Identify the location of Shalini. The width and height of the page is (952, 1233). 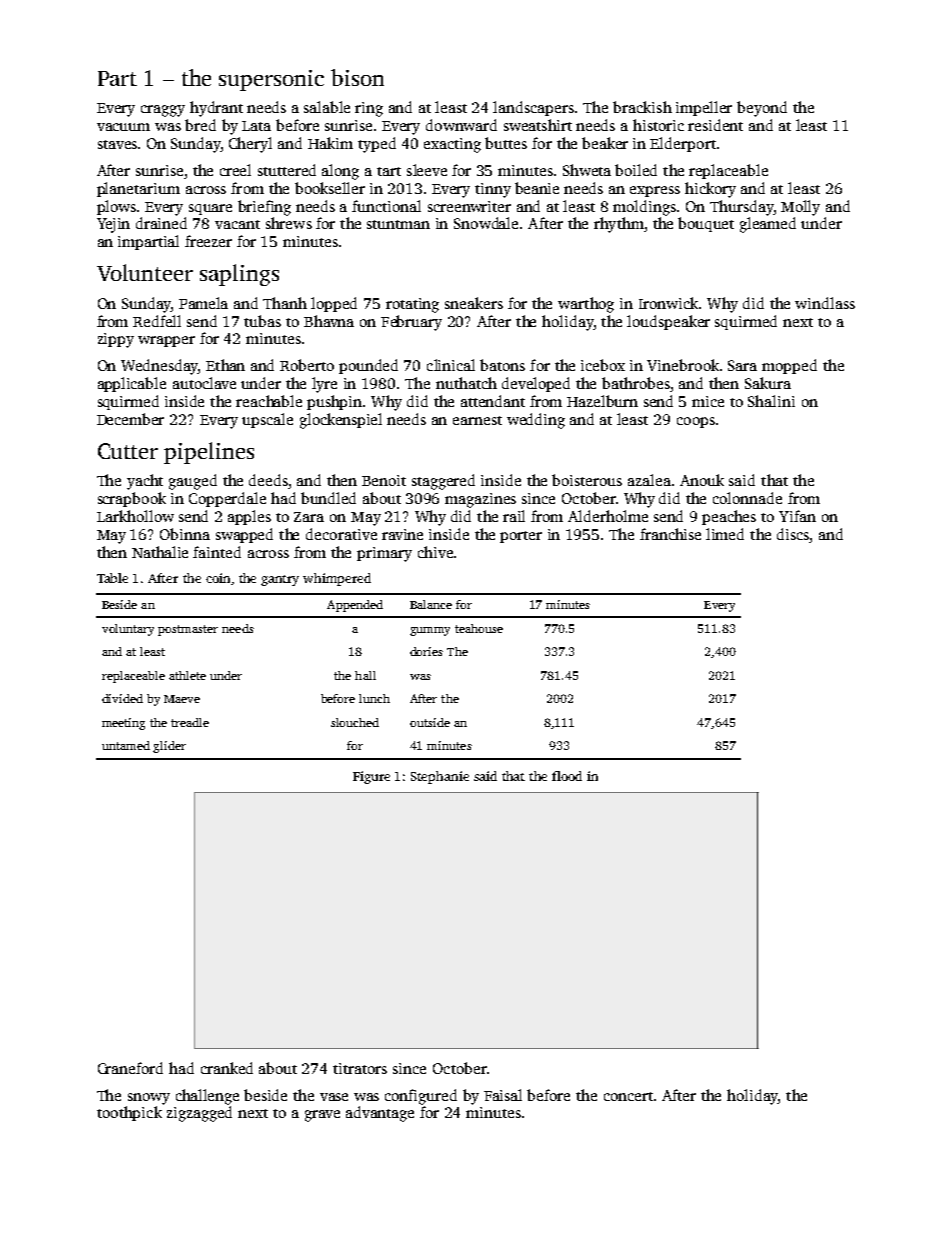
(771, 401).
